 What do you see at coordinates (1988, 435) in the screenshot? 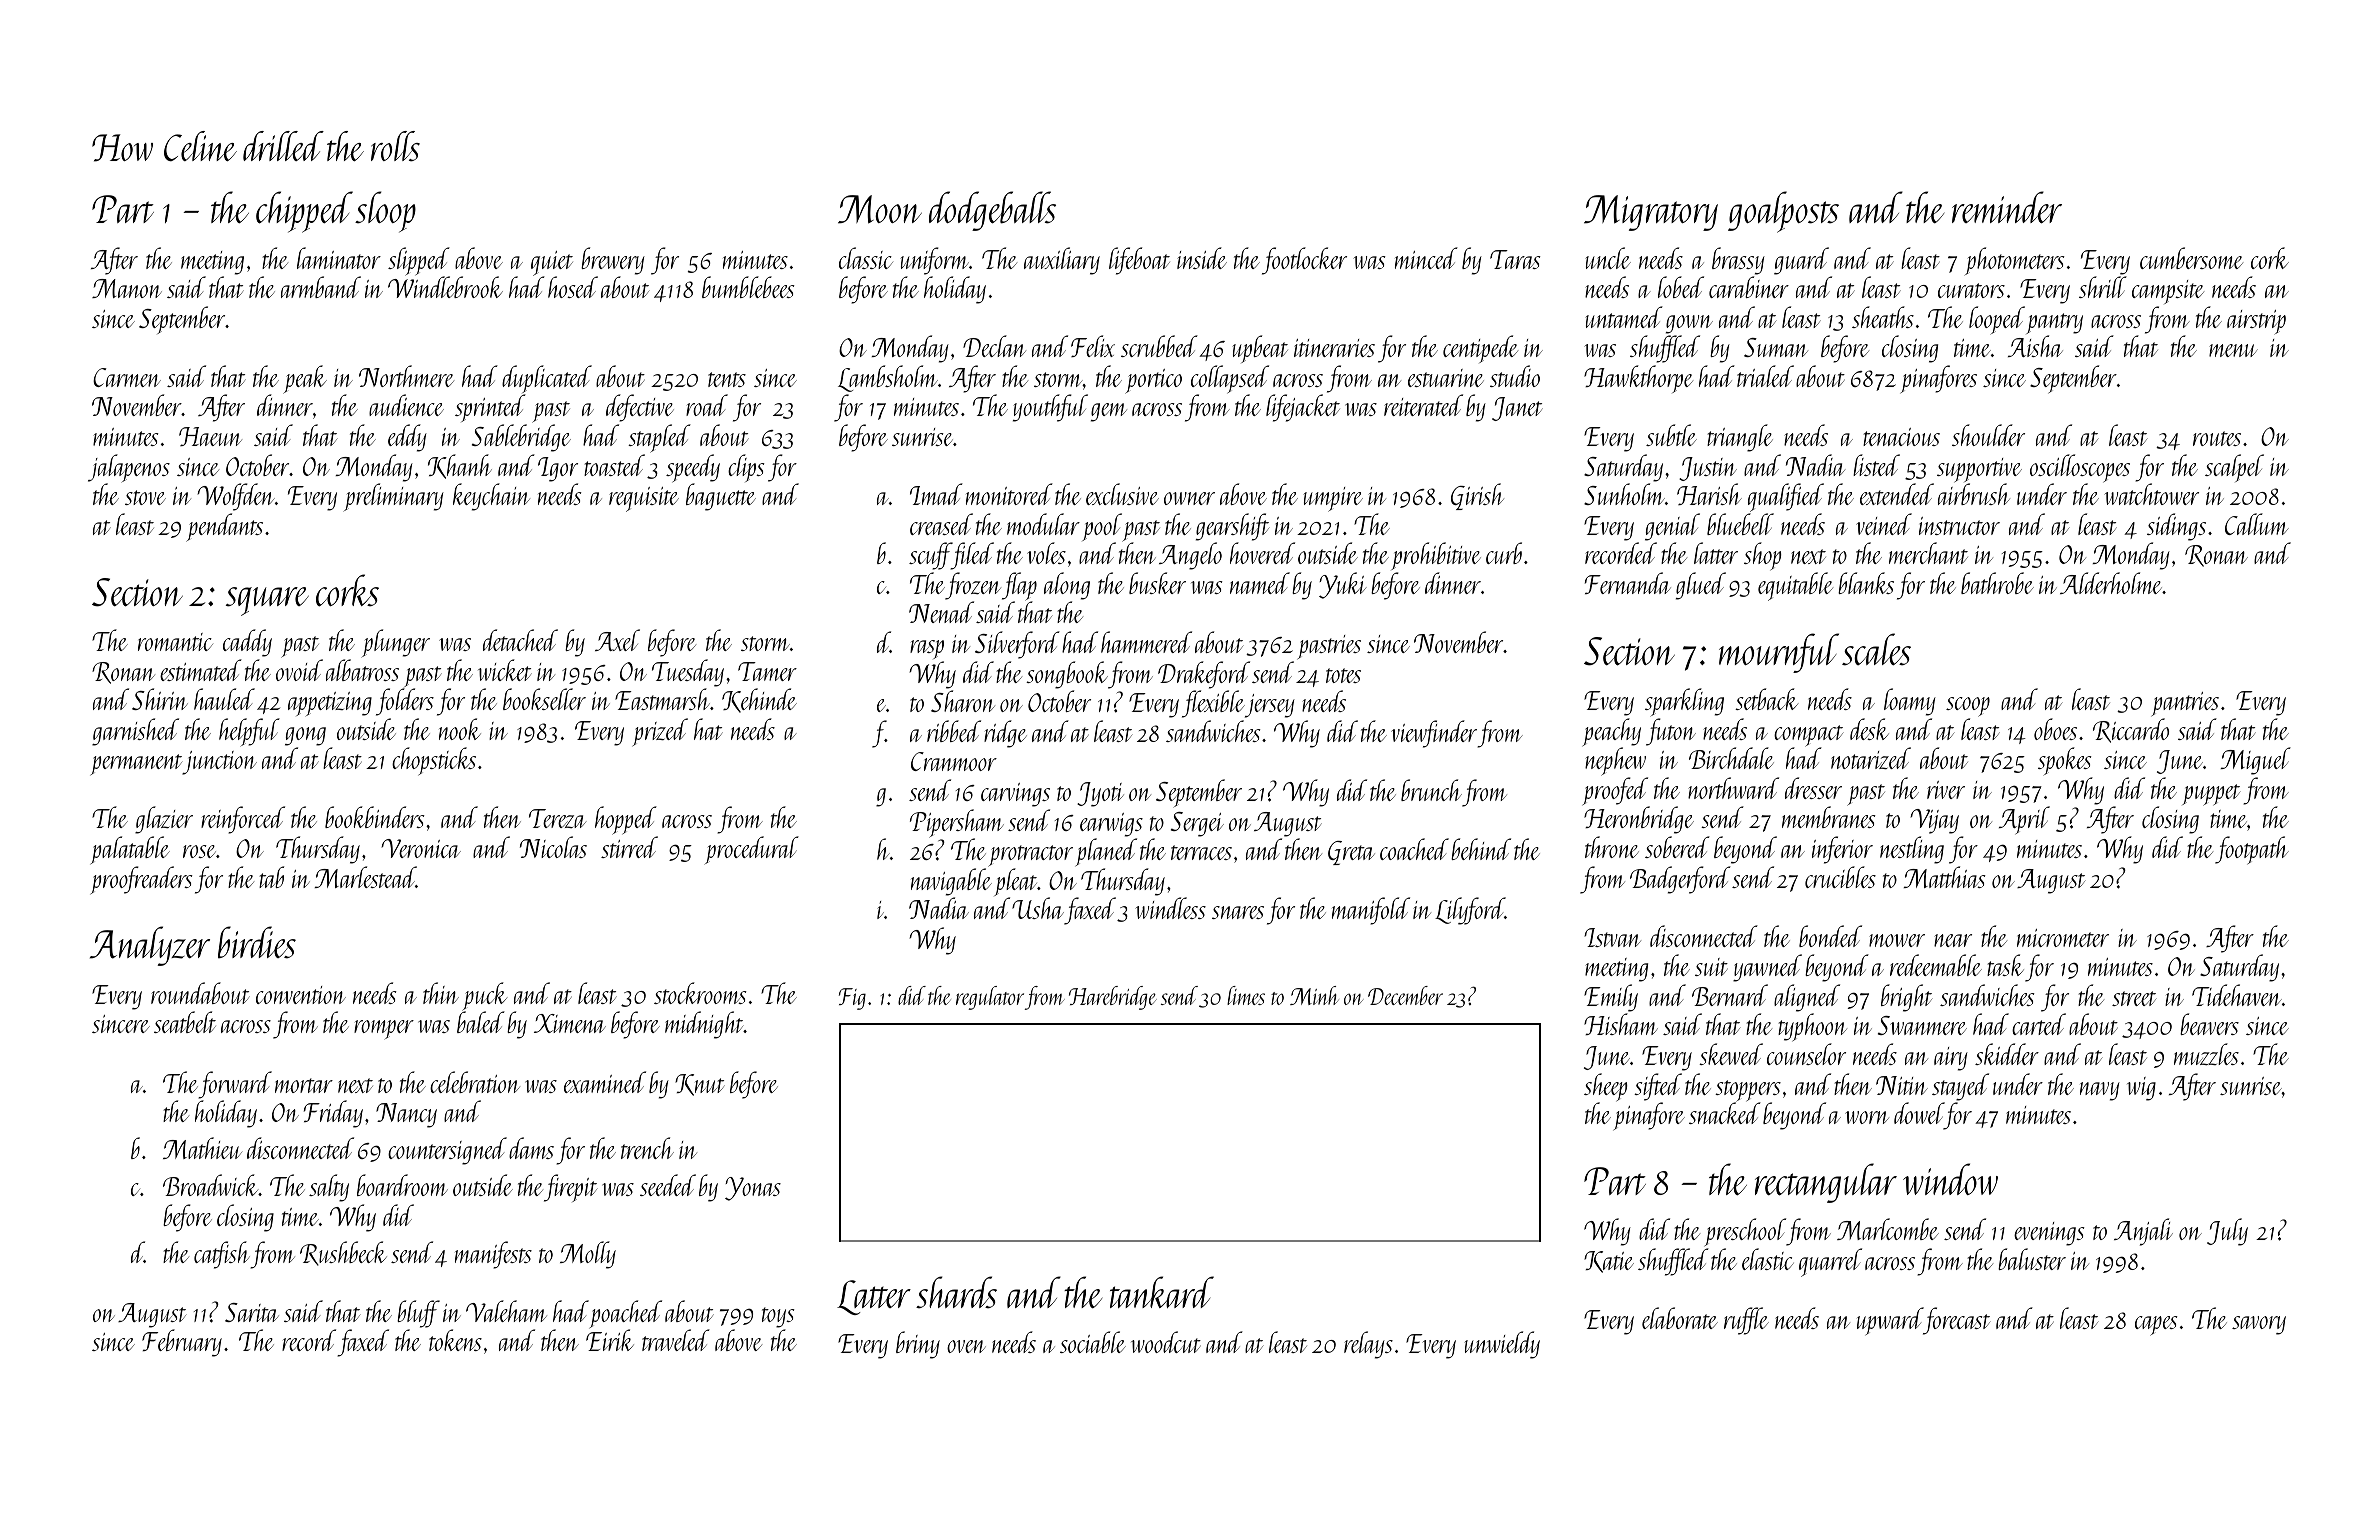
I see `shoulder` at bounding box center [1988, 435].
